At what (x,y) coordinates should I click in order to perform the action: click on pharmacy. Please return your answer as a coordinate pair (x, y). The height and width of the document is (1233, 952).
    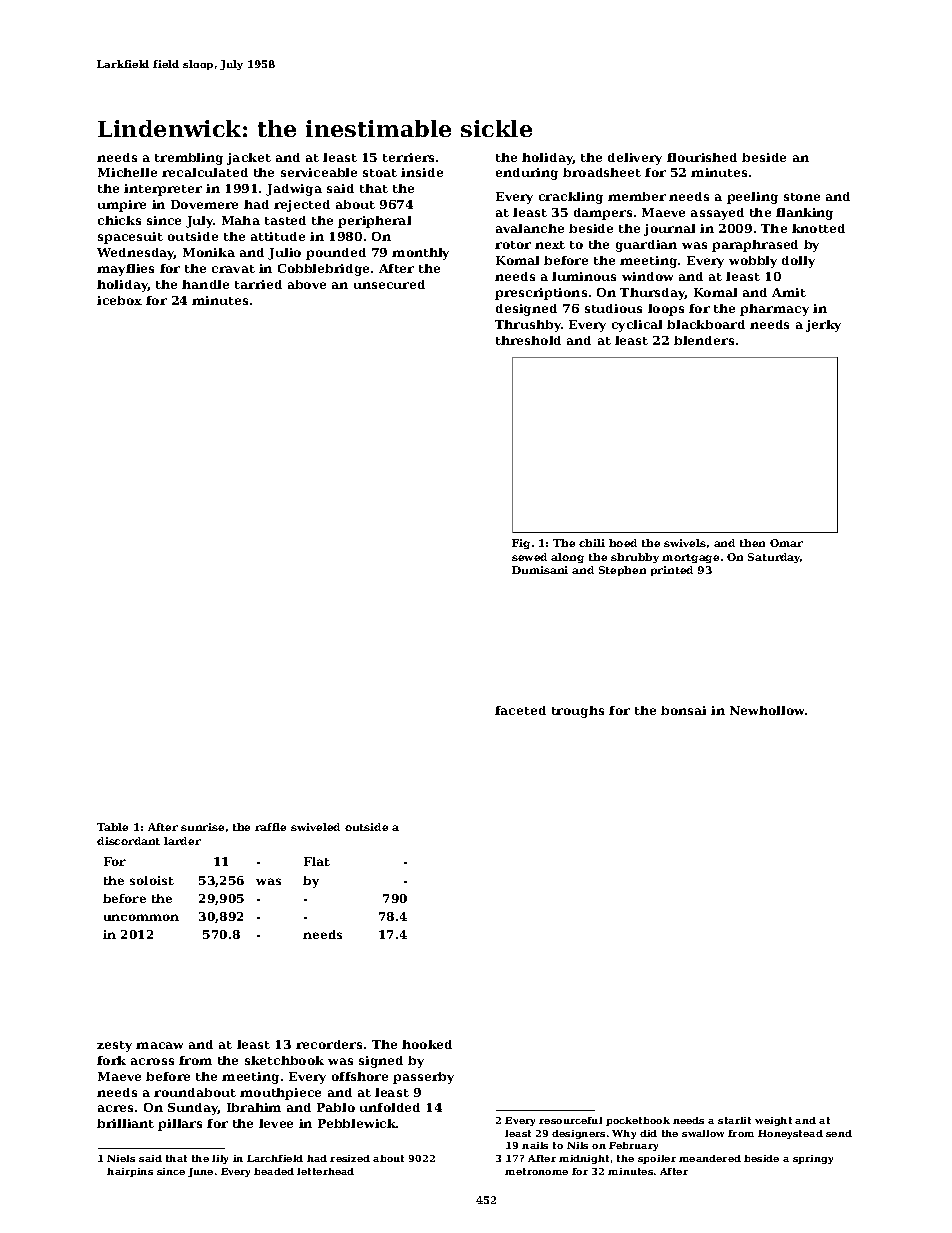
    Looking at the image, I should click on (774, 310).
